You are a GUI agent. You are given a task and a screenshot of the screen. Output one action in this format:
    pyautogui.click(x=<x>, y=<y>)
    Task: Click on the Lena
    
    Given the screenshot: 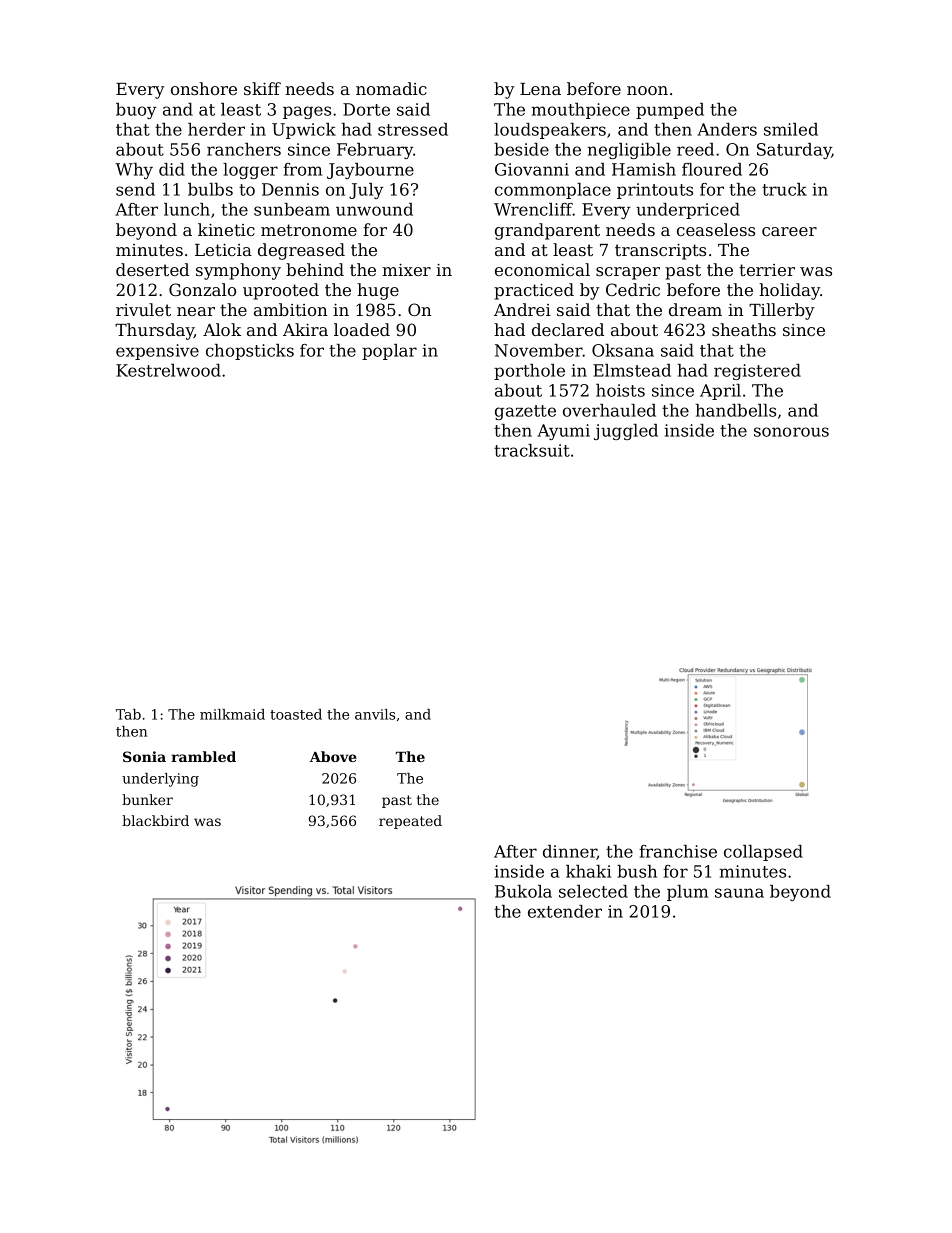 What is the action you would take?
    pyautogui.click(x=540, y=89)
